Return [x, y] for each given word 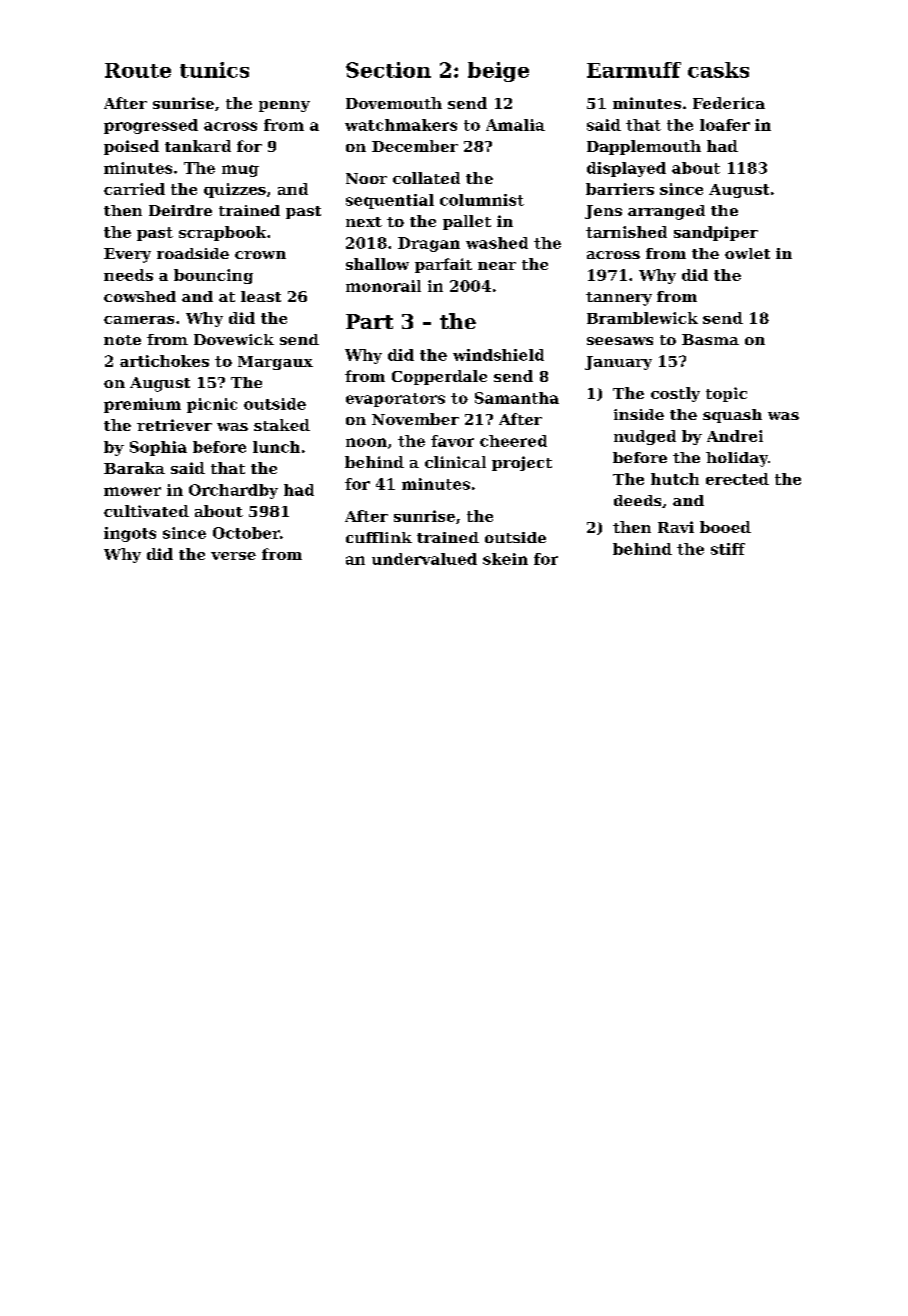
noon [366, 442]
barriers [620, 189]
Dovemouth [394, 103]
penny [284, 106]
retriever [174, 425]
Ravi [676, 527]
